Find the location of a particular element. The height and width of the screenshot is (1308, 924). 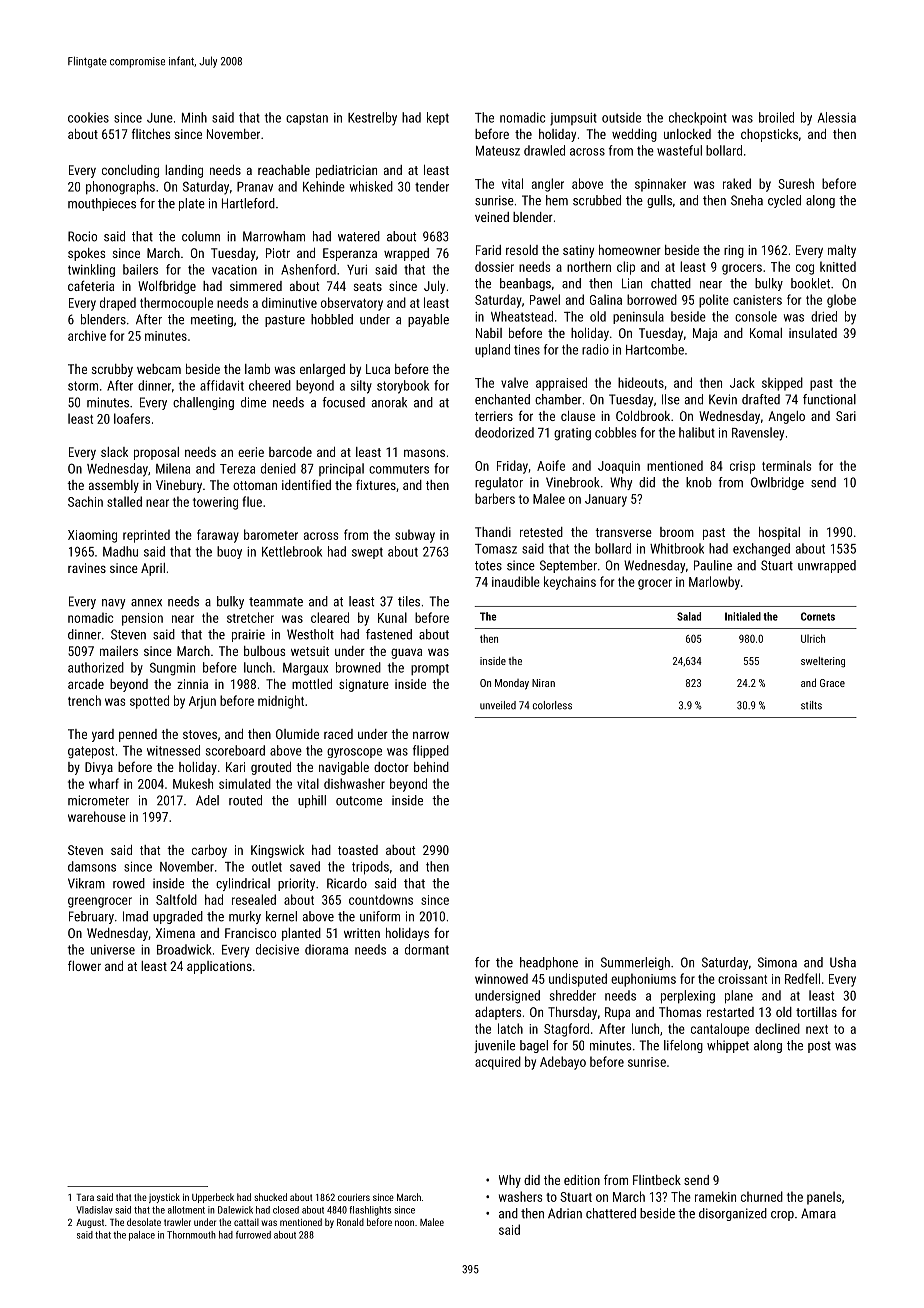

halibut is located at coordinates (697, 432).
